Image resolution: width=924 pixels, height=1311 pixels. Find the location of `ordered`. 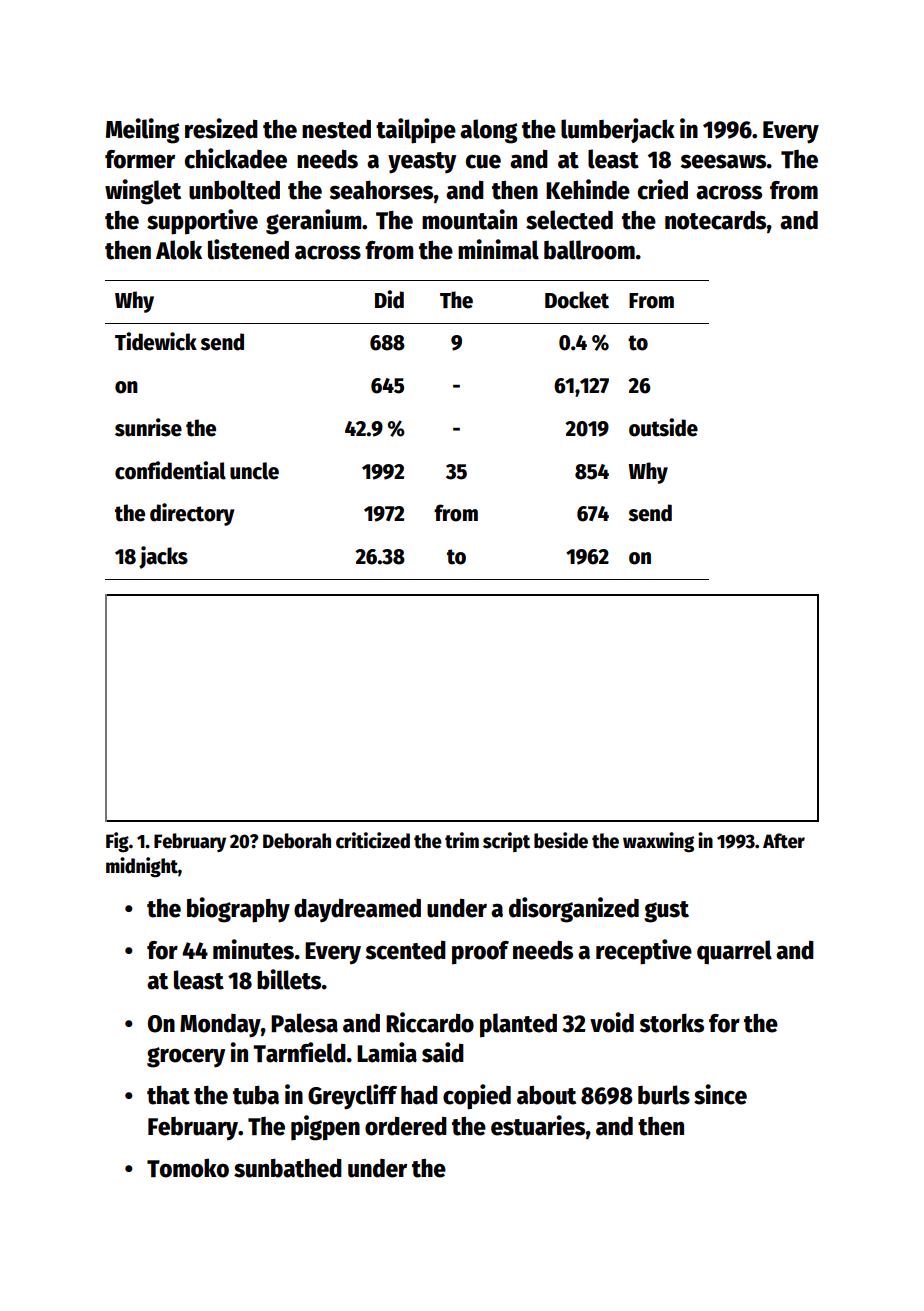

ordered is located at coordinates (406, 1126).
